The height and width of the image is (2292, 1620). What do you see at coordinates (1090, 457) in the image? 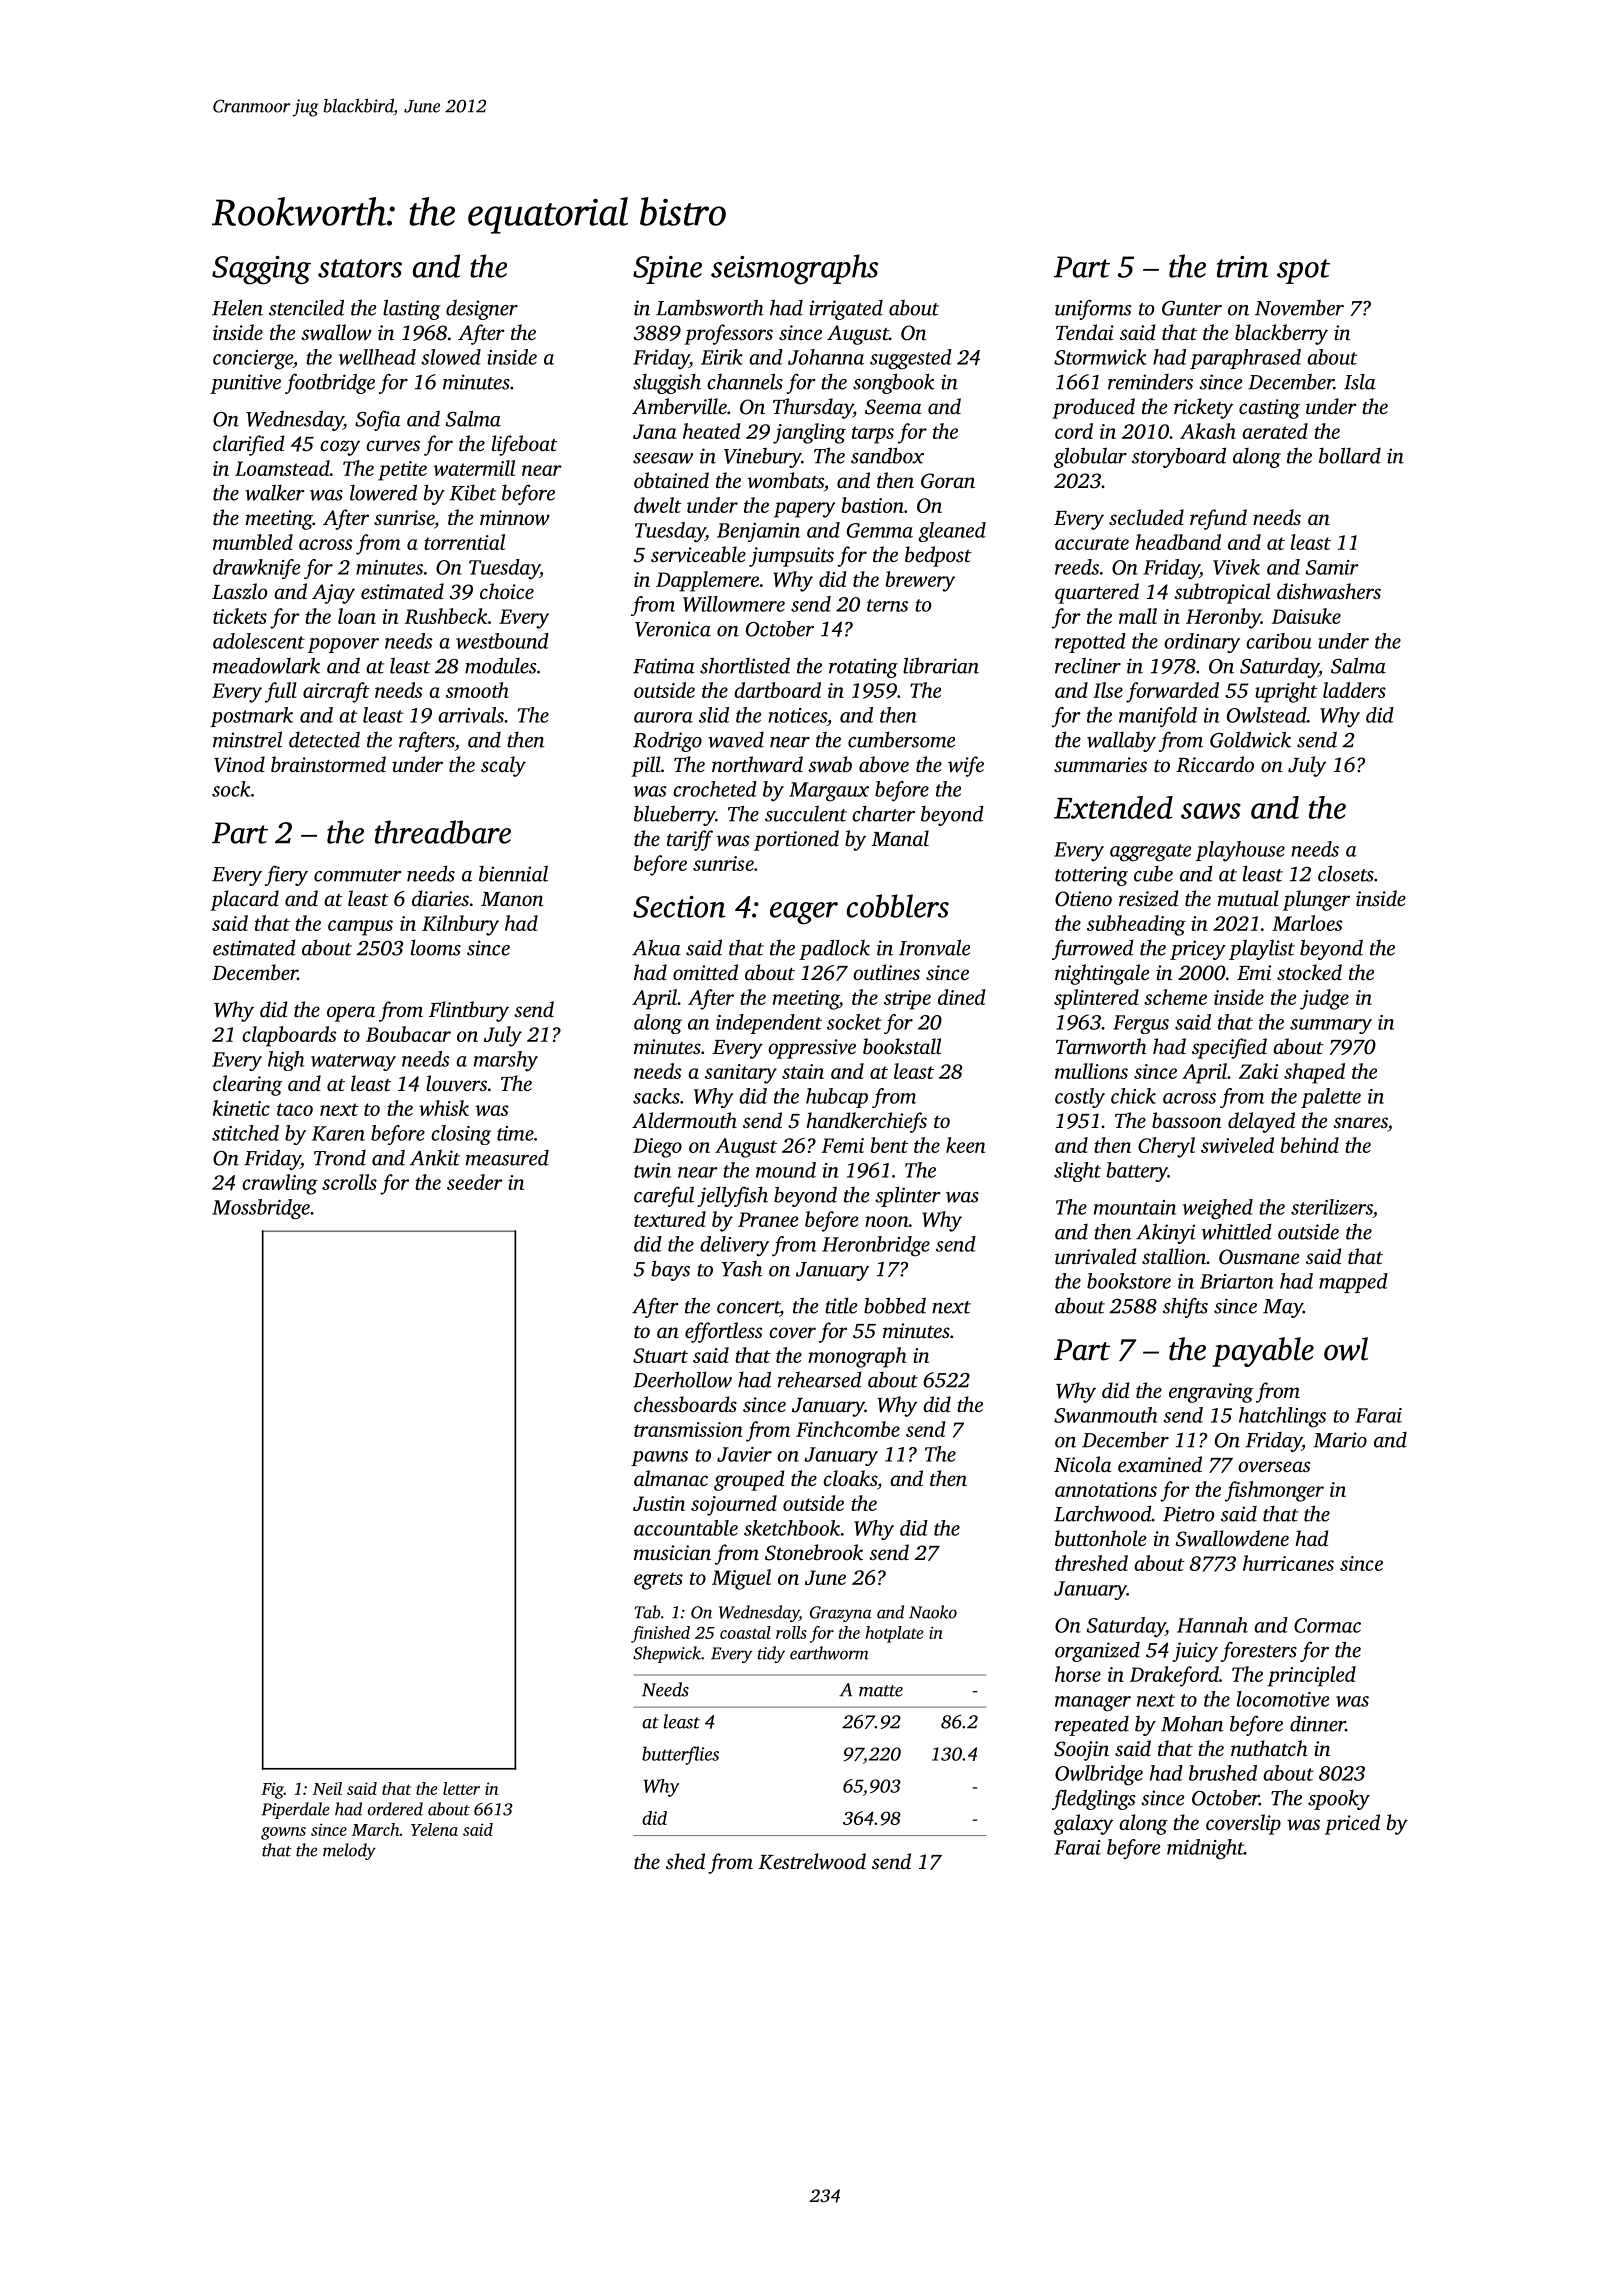
I see `globular` at bounding box center [1090, 457].
